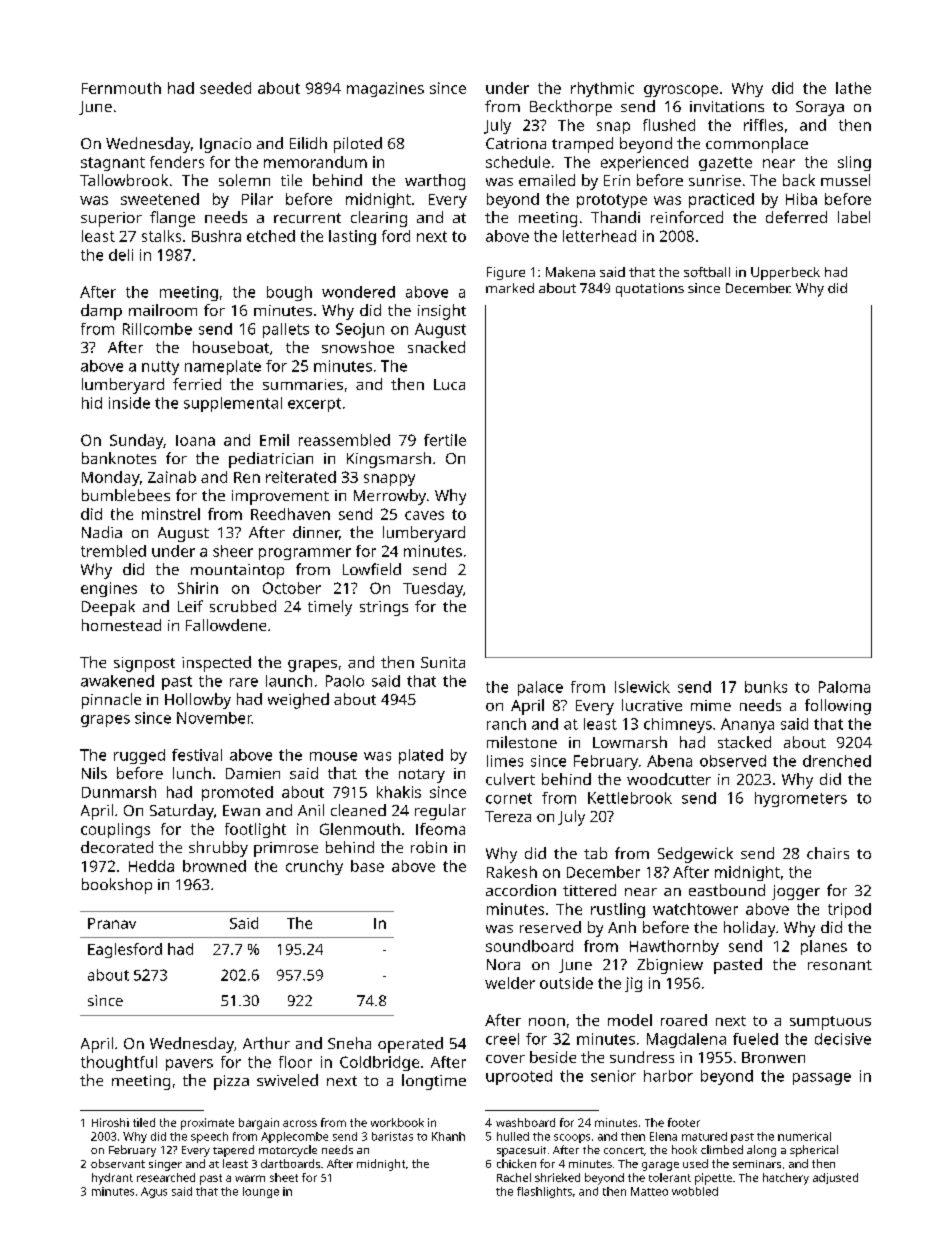 The image size is (952, 1233). Describe the element at coordinates (292, 588) in the page. I see `October` at that location.
